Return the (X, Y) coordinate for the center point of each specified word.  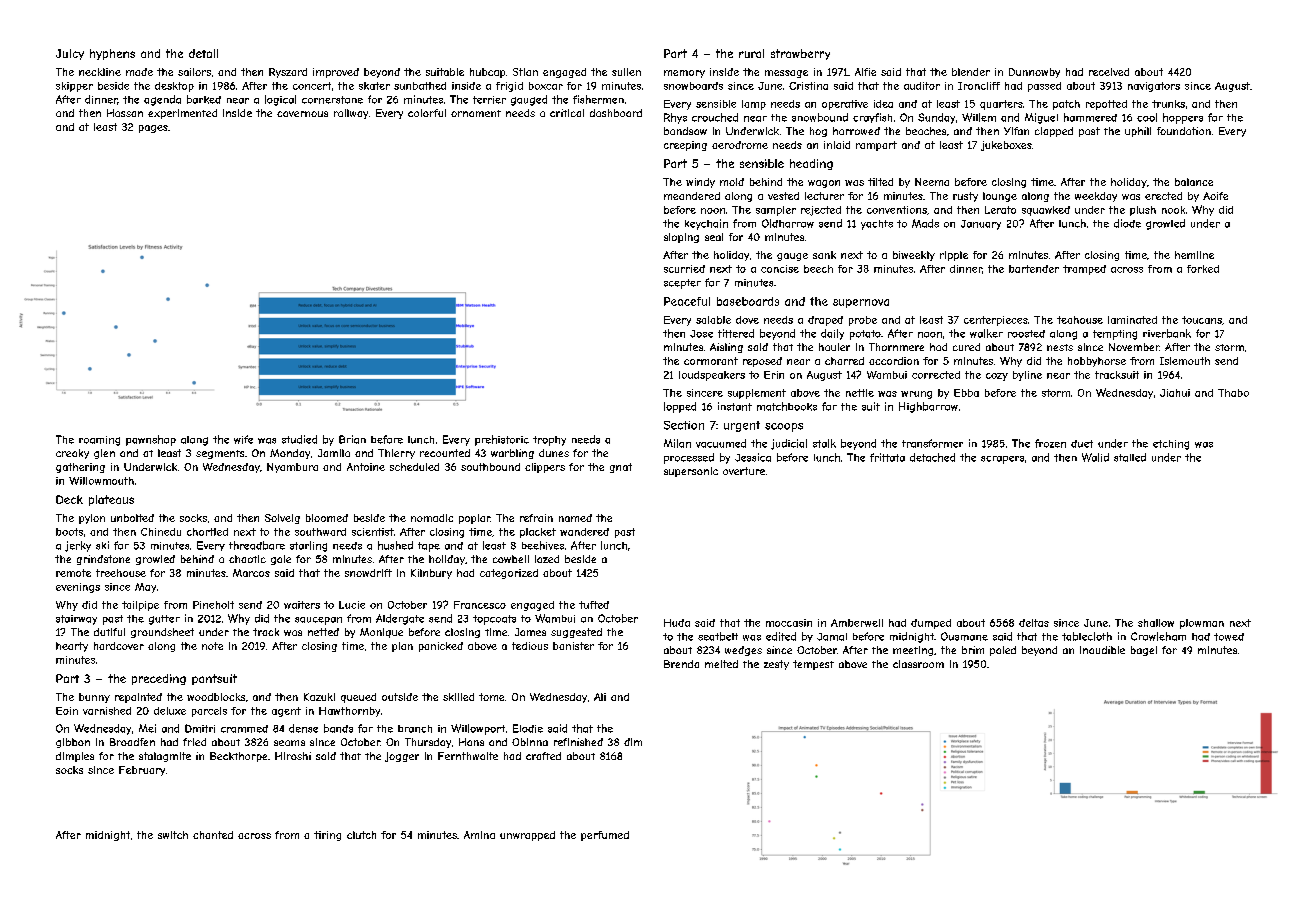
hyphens (112, 54)
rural (751, 53)
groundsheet (162, 633)
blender (971, 72)
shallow (1156, 623)
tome (491, 697)
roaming (99, 441)
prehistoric (502, 440)
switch (173, 835)
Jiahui (1175, 393)
